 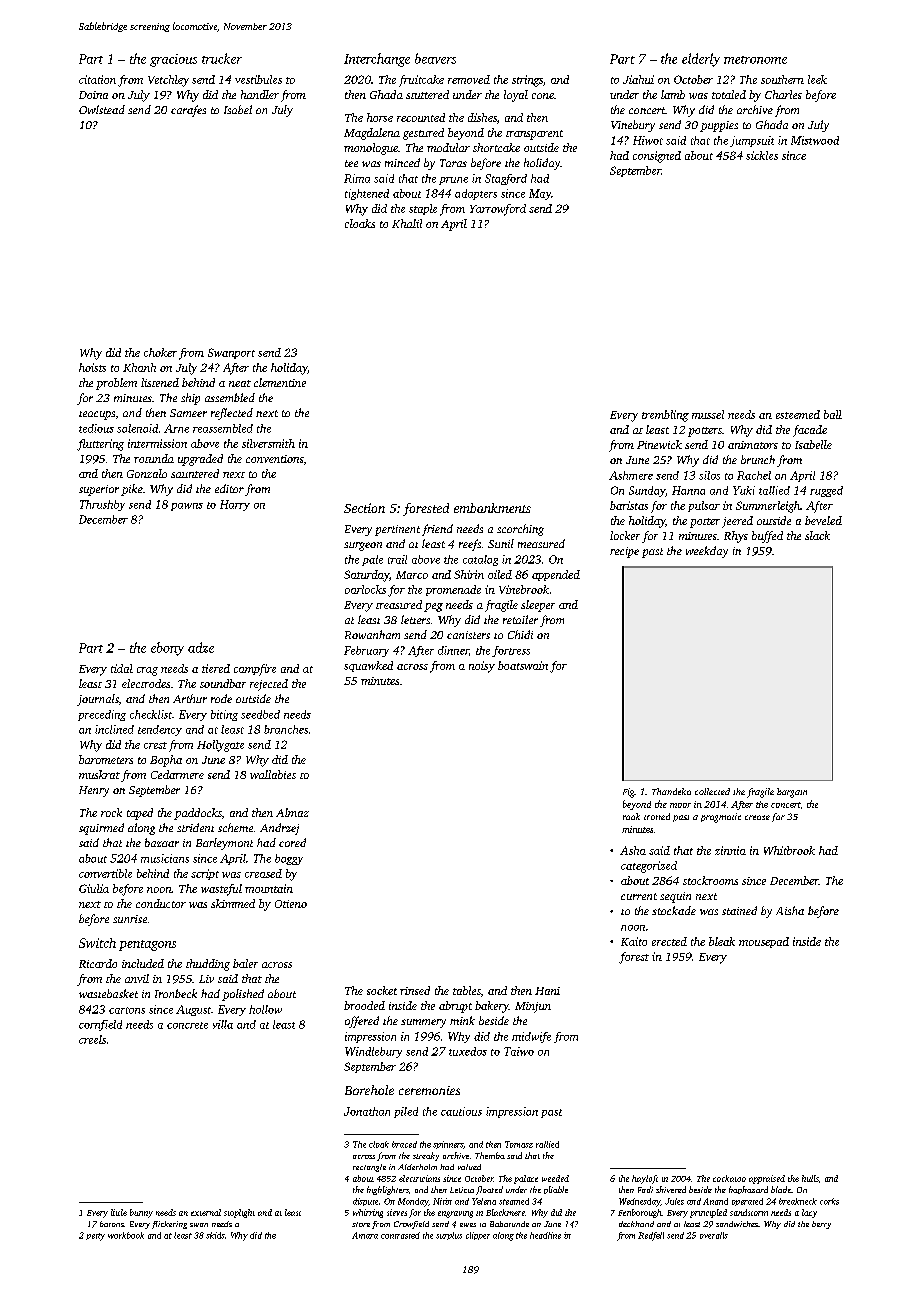 I want to click on trembling, so click(x=665, y=416).
